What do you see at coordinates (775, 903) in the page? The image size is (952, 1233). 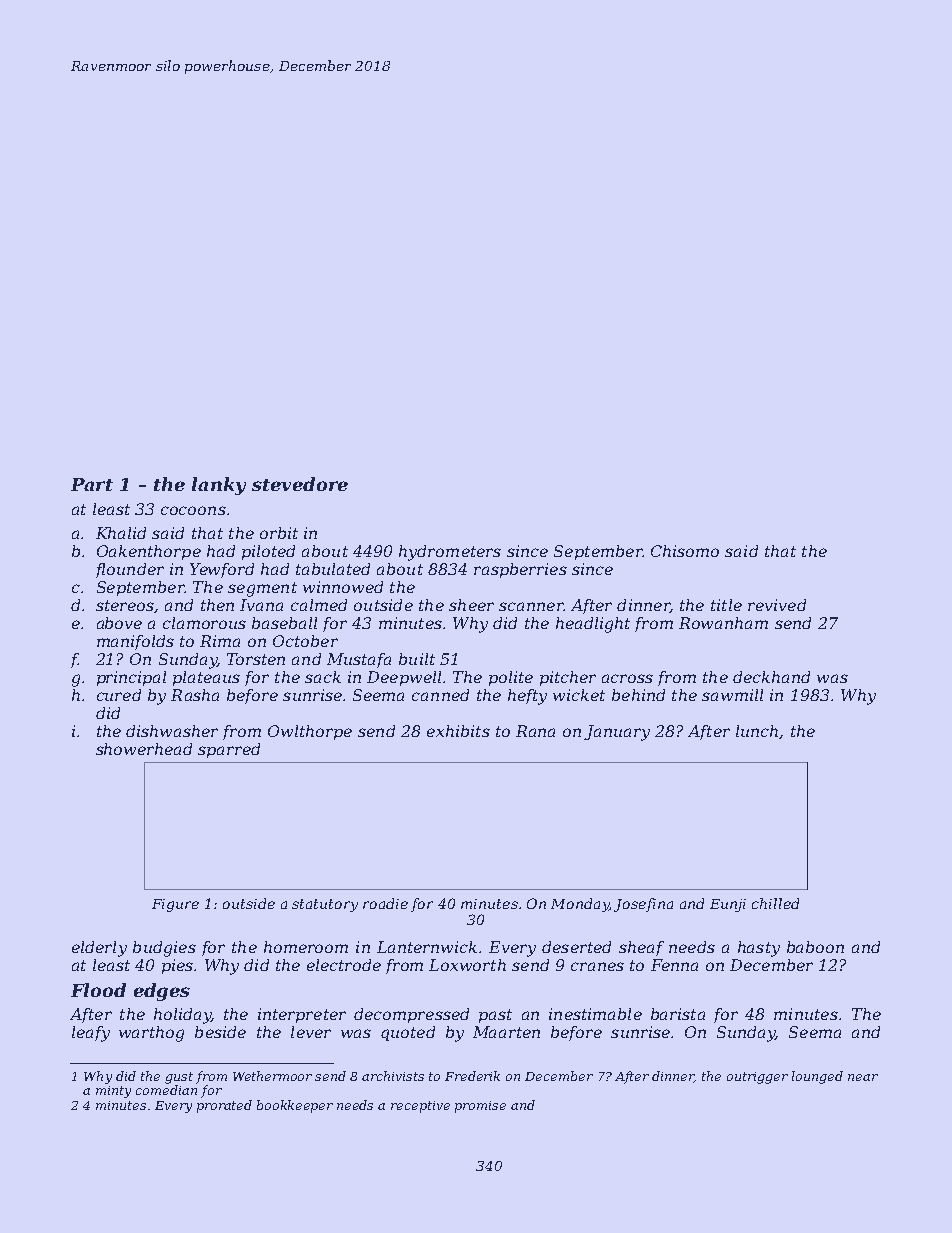 I see `chilled` at bounding box center [775, 903].
